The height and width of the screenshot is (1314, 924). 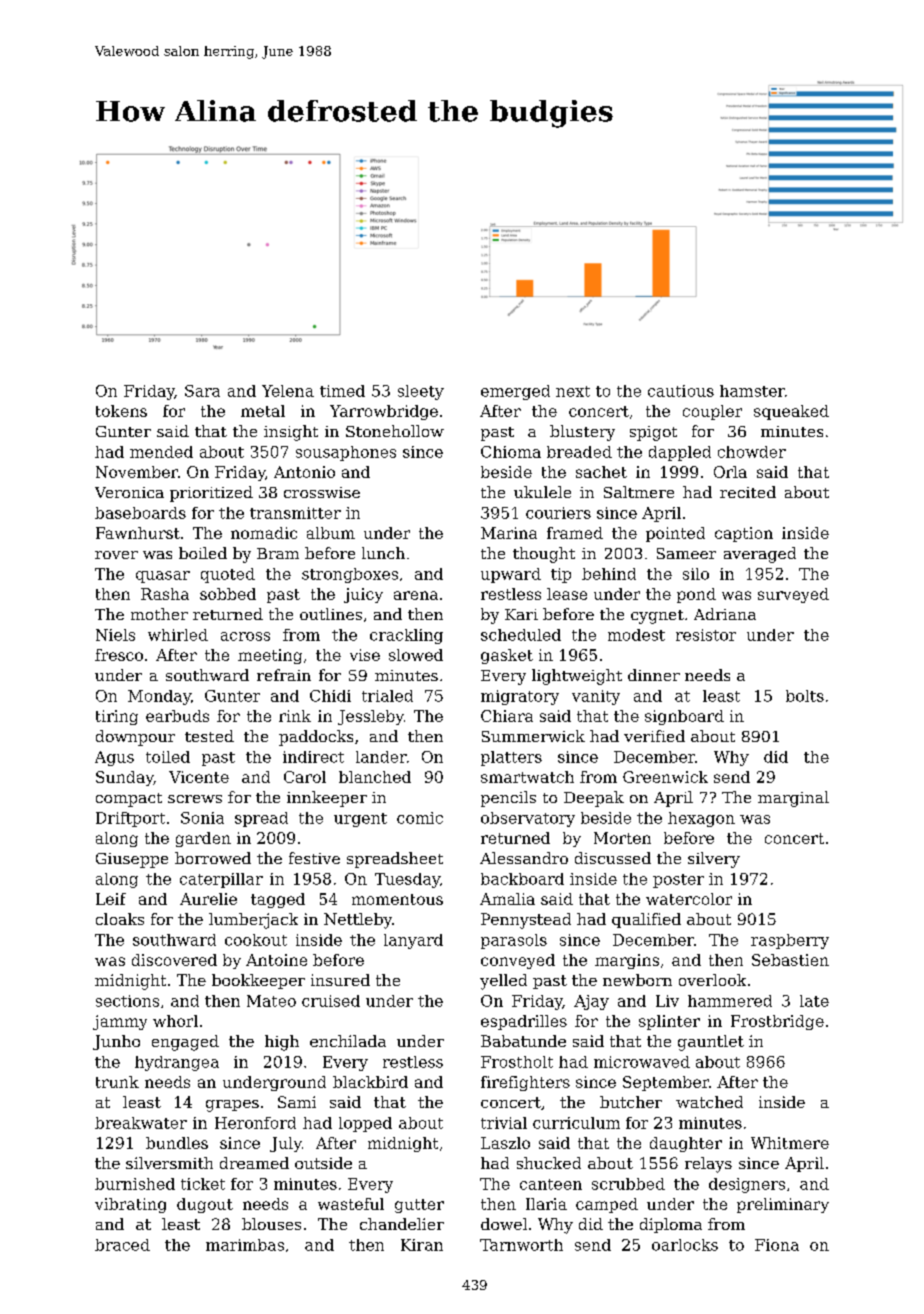 I want to click on hamster, so click(x=752, y=391).
